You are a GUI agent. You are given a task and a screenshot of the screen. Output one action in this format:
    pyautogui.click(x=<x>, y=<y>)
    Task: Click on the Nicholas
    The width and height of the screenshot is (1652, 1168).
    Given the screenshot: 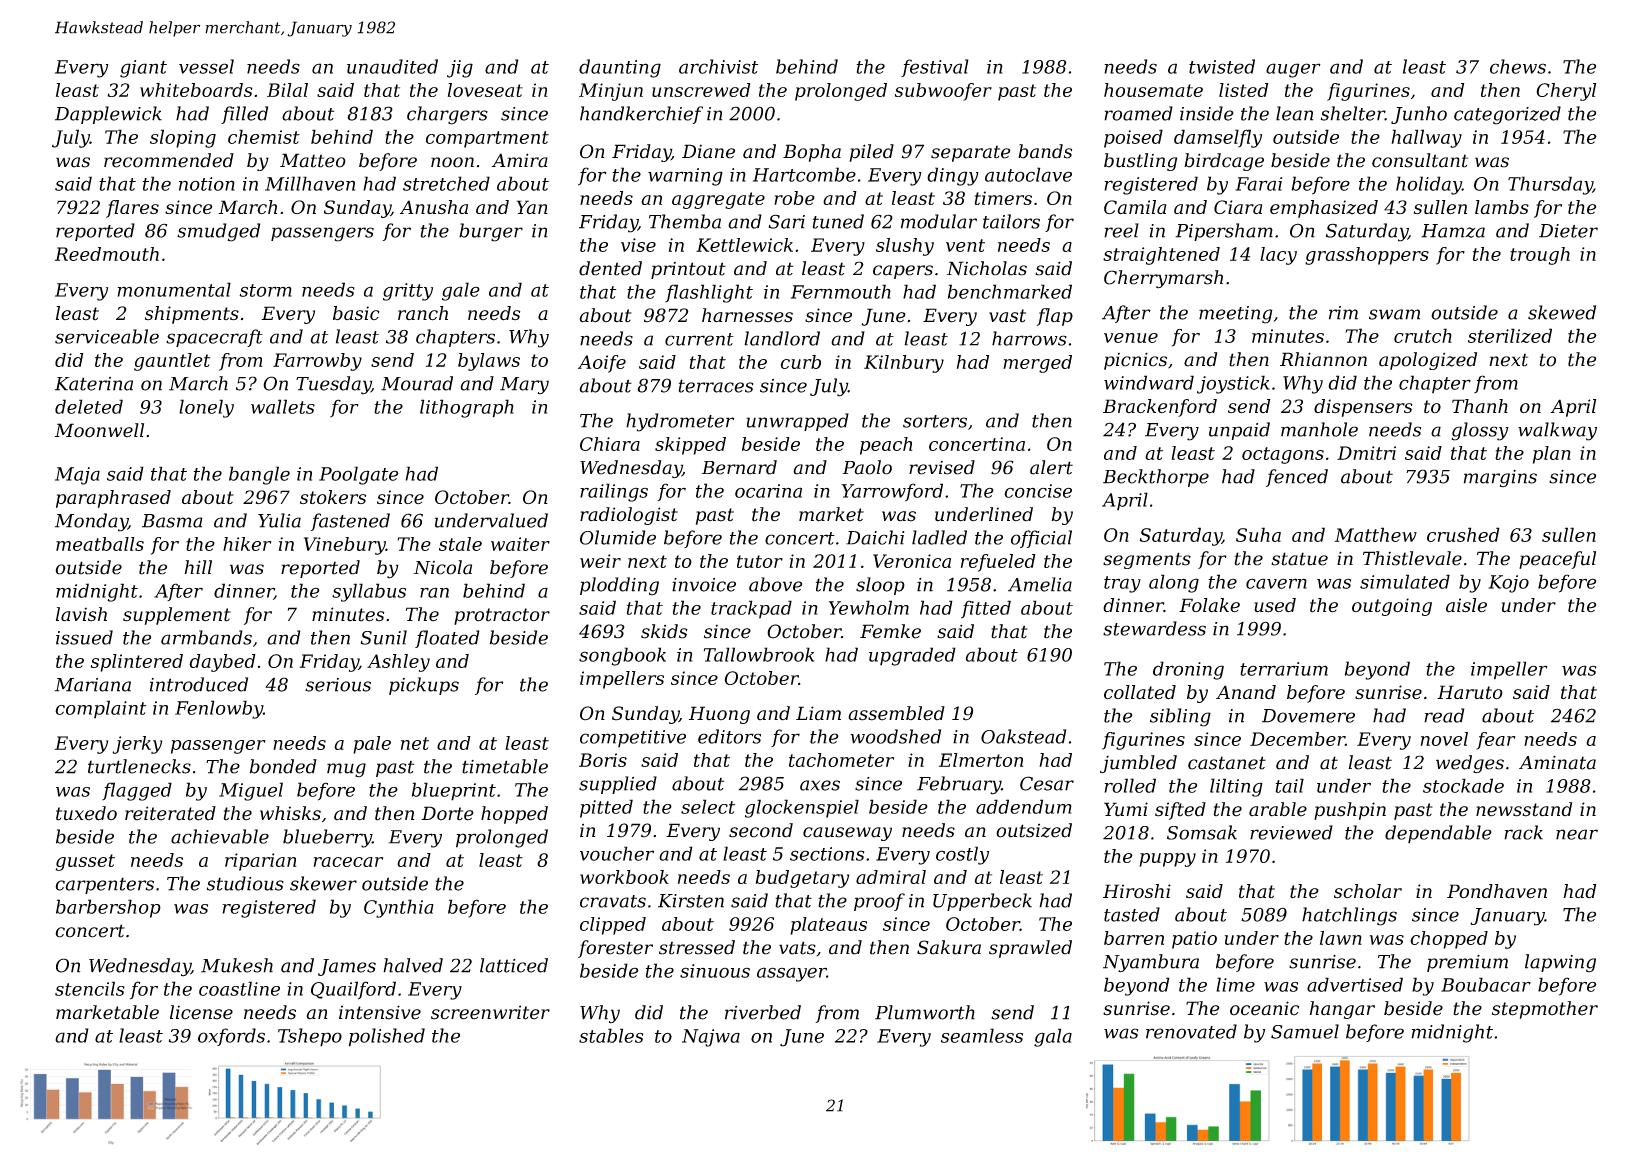 What is the action you would take?
    pyautogui.click(x=987, y=268)
